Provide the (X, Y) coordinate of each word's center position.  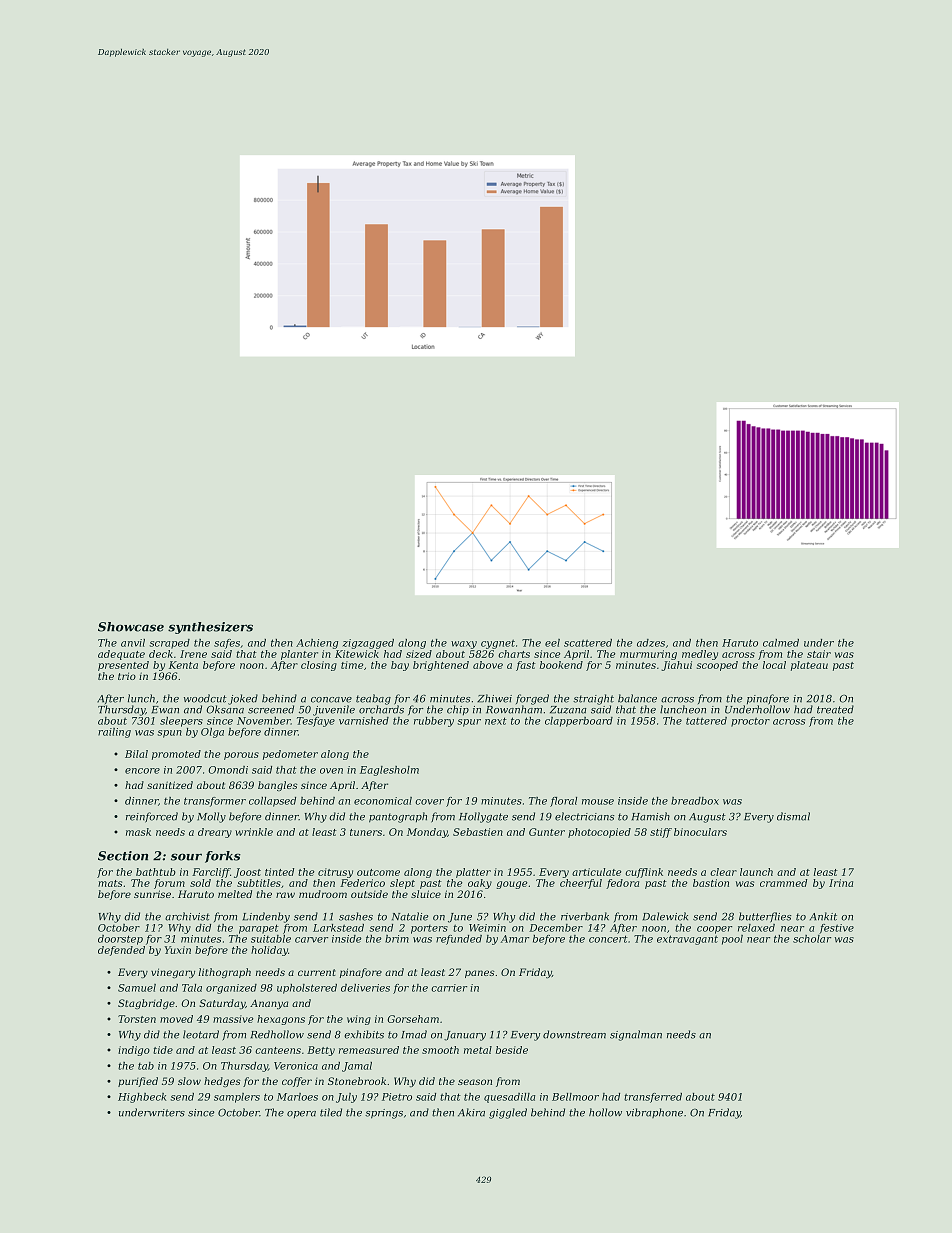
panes (480, 974)
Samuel (137, 988)
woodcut (205, 698)
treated (835, 709)
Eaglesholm (389, 771)
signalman (636, 1035)
